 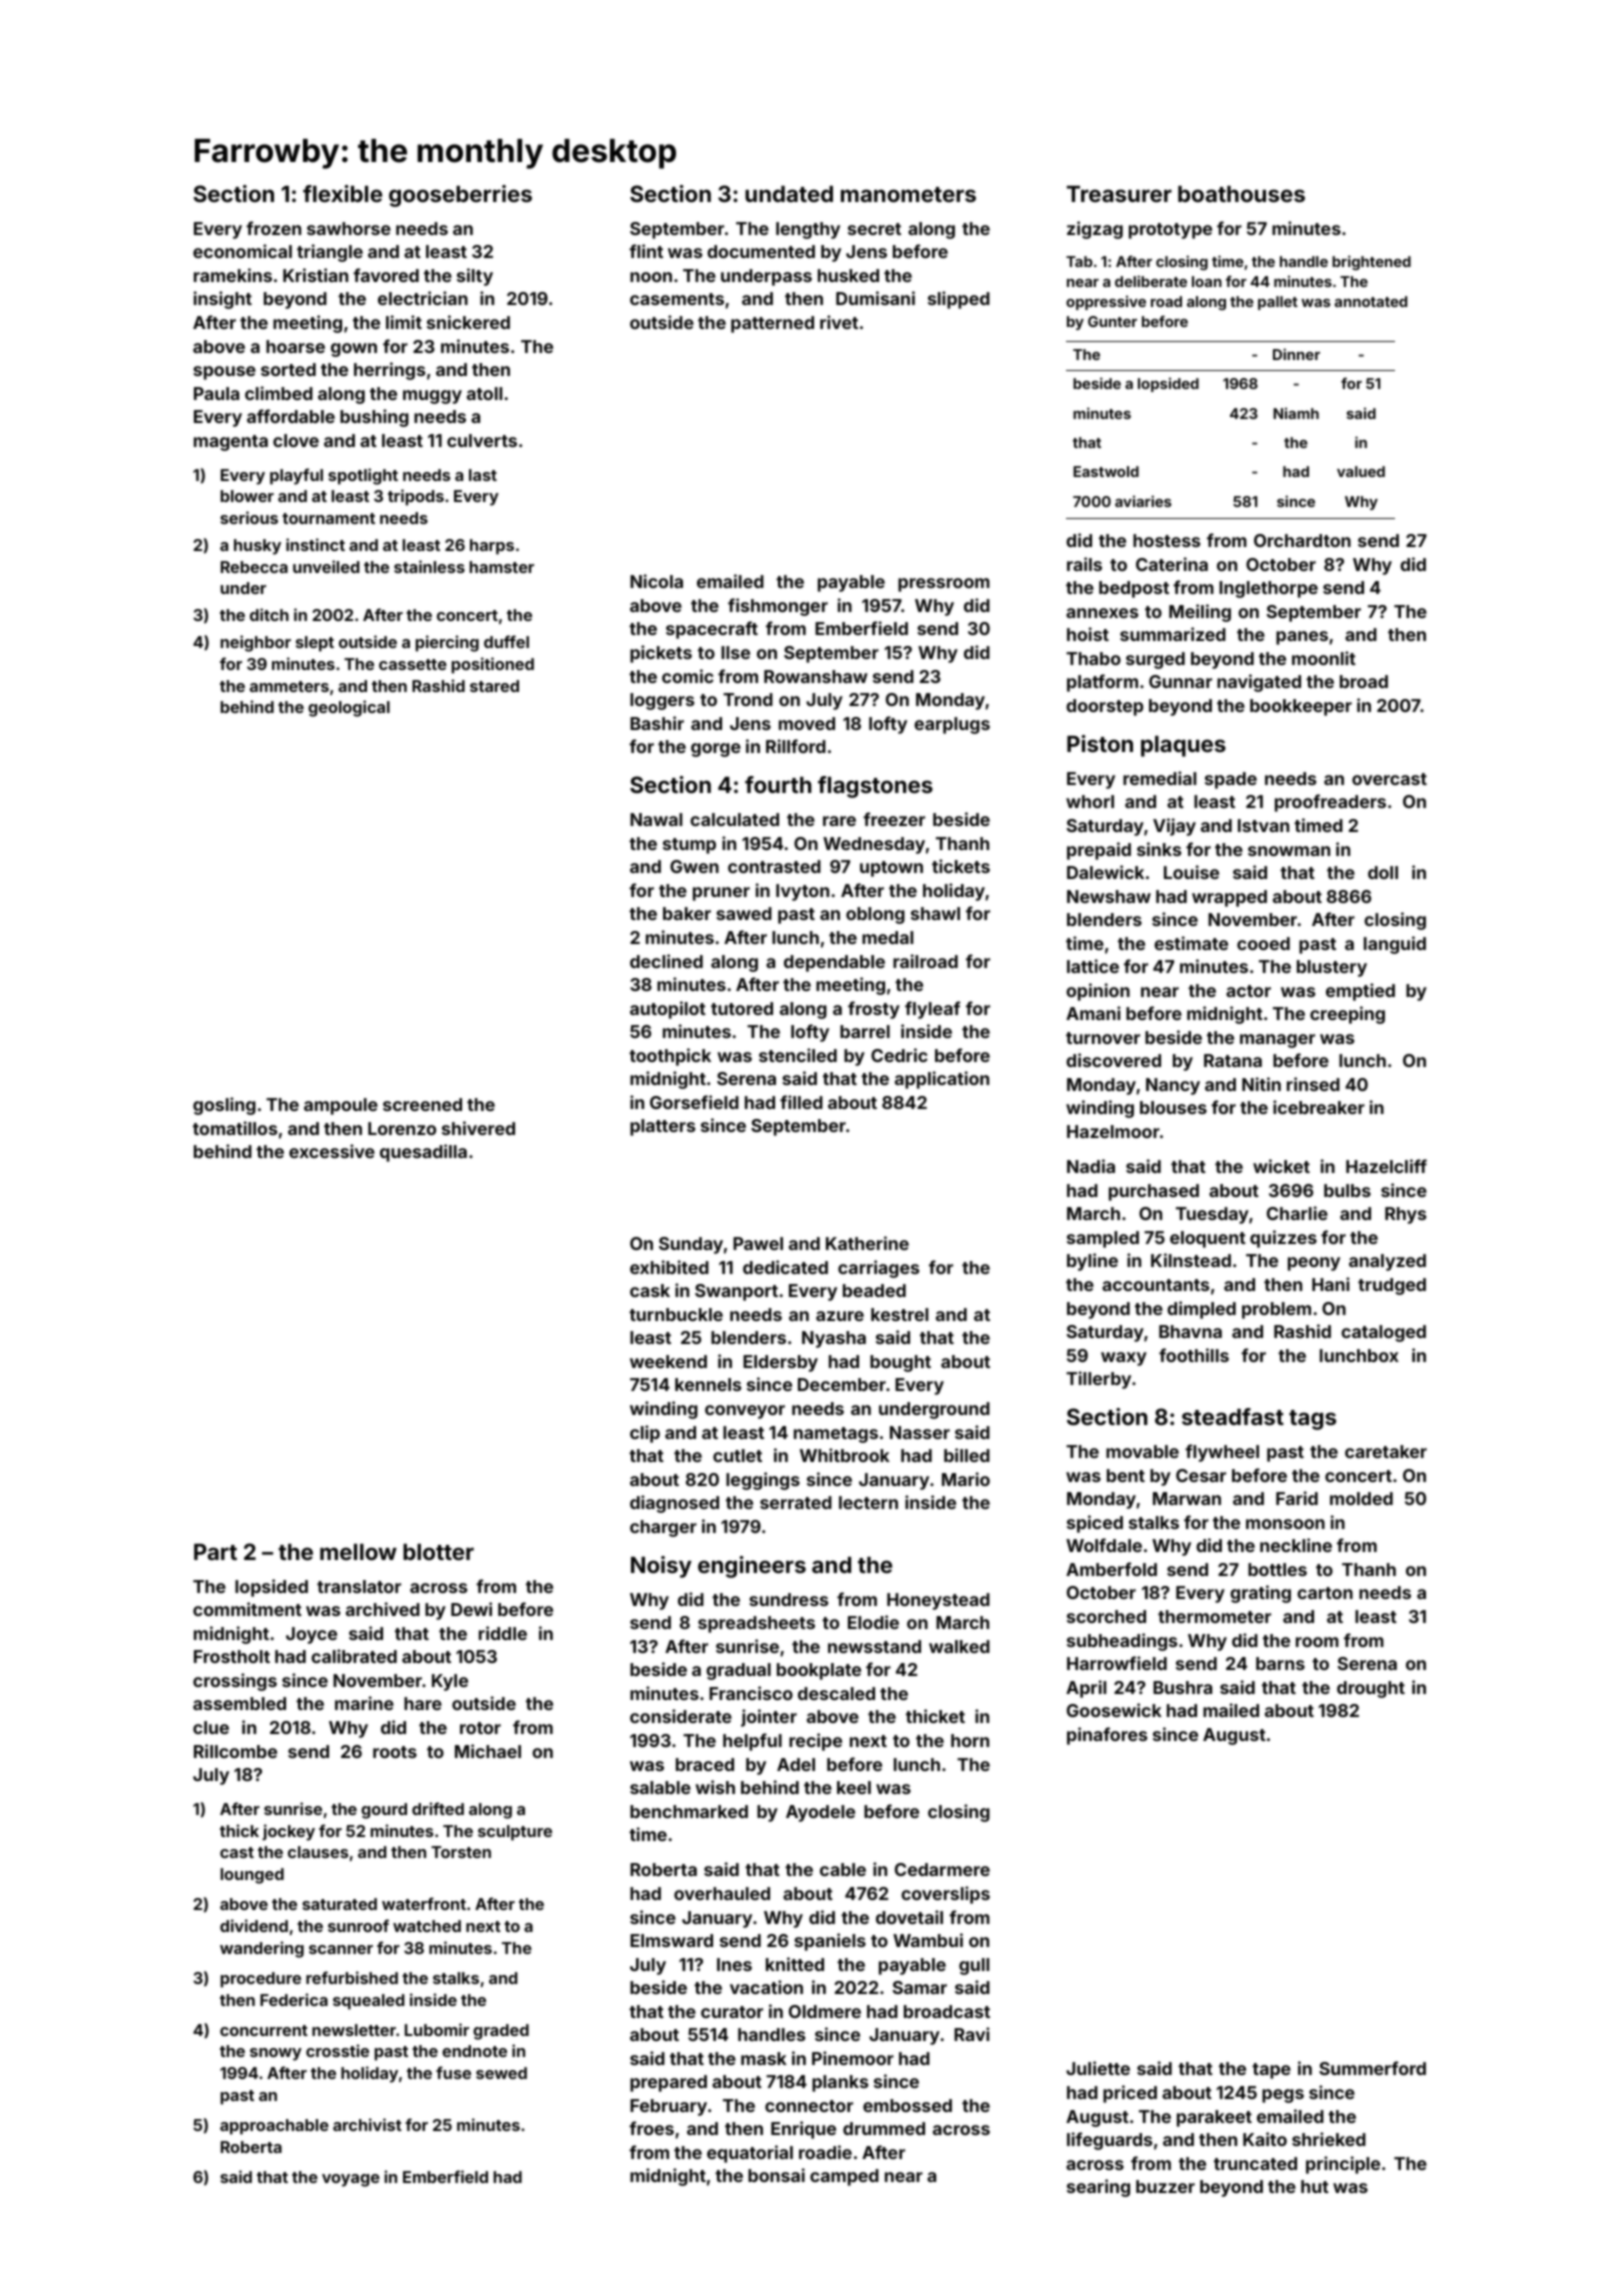 I want to click on Treasurer, so click(x=1119, y=194).
